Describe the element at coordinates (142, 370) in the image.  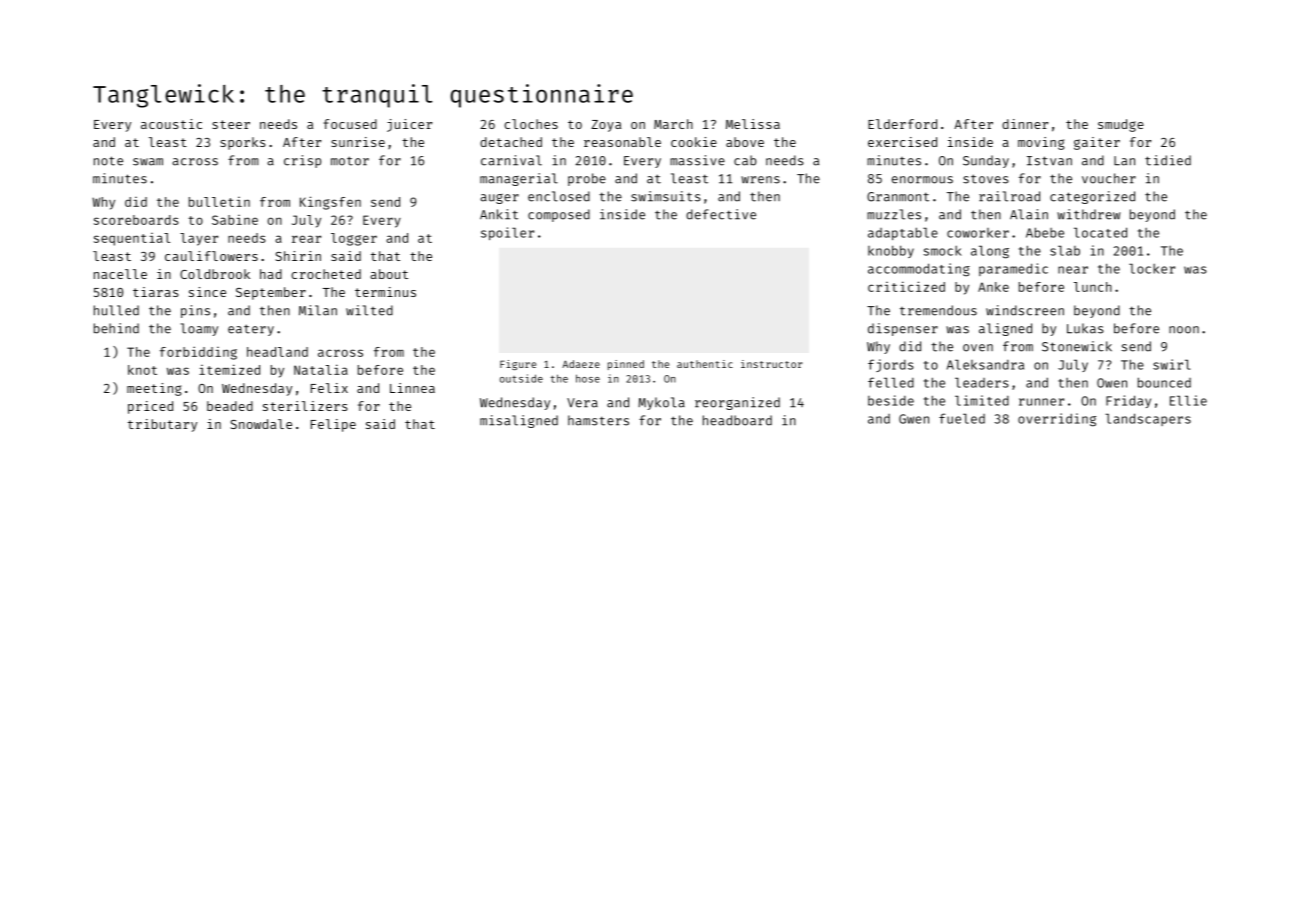
I see `knot` at that location.
